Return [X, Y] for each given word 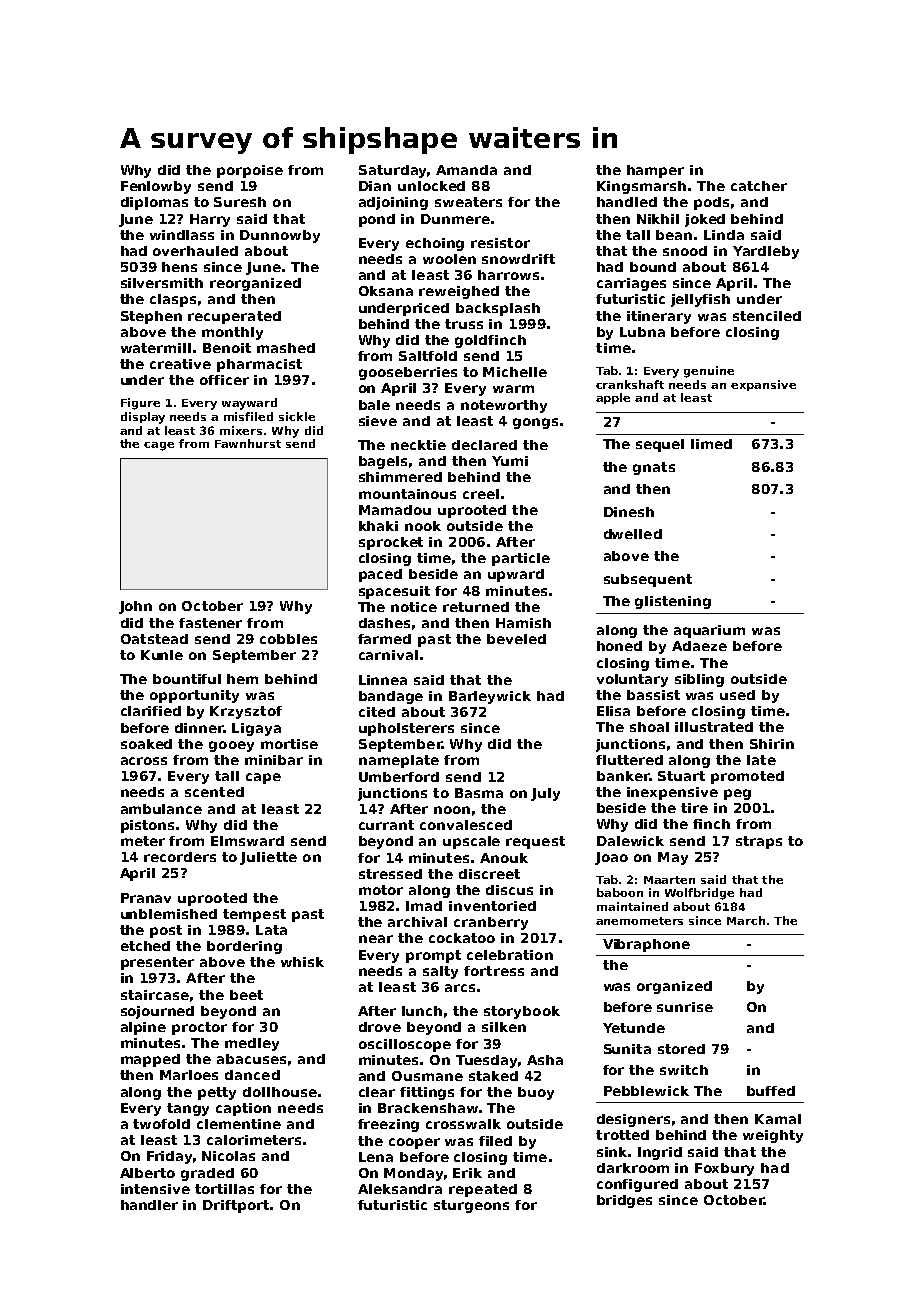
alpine [143, 1028]
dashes [384, 623]
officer [224, 380]
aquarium [709, 631]
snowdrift [518, 259]
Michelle [515, 372]
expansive [763, 385]
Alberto [147, 1173]
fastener [210, 623]
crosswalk [463, 1124]
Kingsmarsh [641, 187]
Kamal [778, 1119]
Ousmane [427, 1076]
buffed [771, 1091]
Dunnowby [280, 236]
